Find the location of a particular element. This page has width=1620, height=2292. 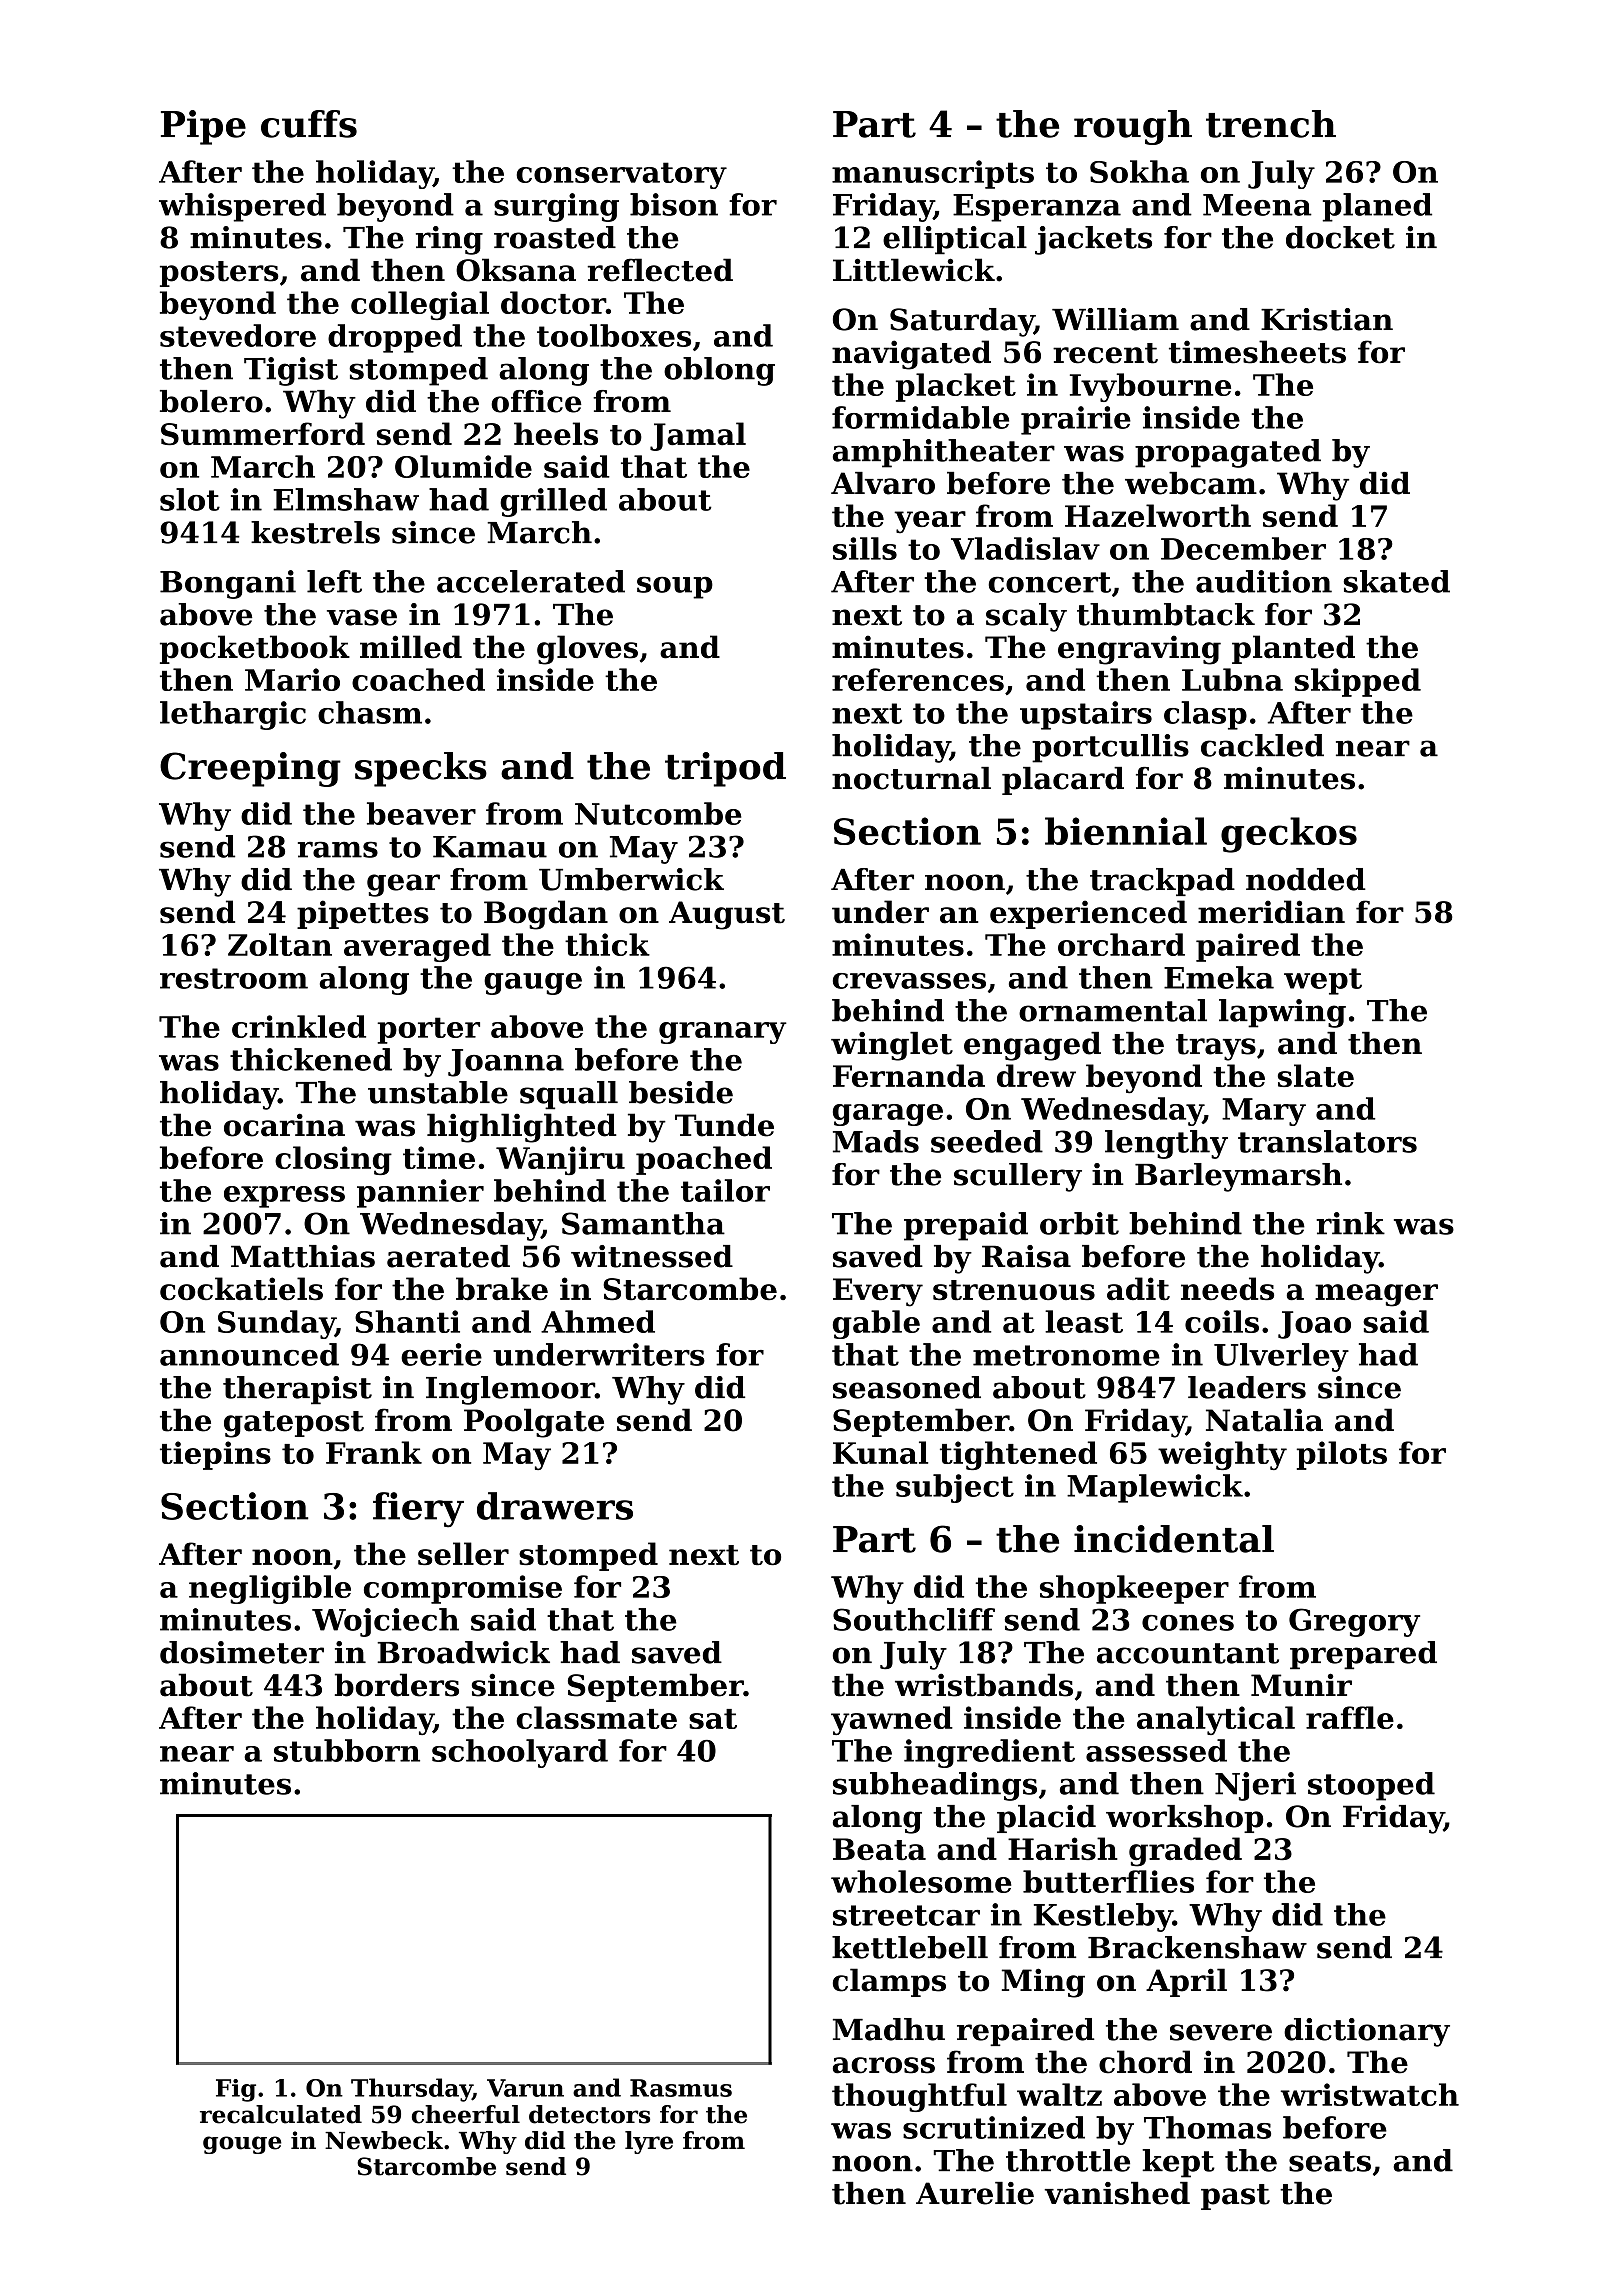

subject is located at coordinates (955, 1488).
